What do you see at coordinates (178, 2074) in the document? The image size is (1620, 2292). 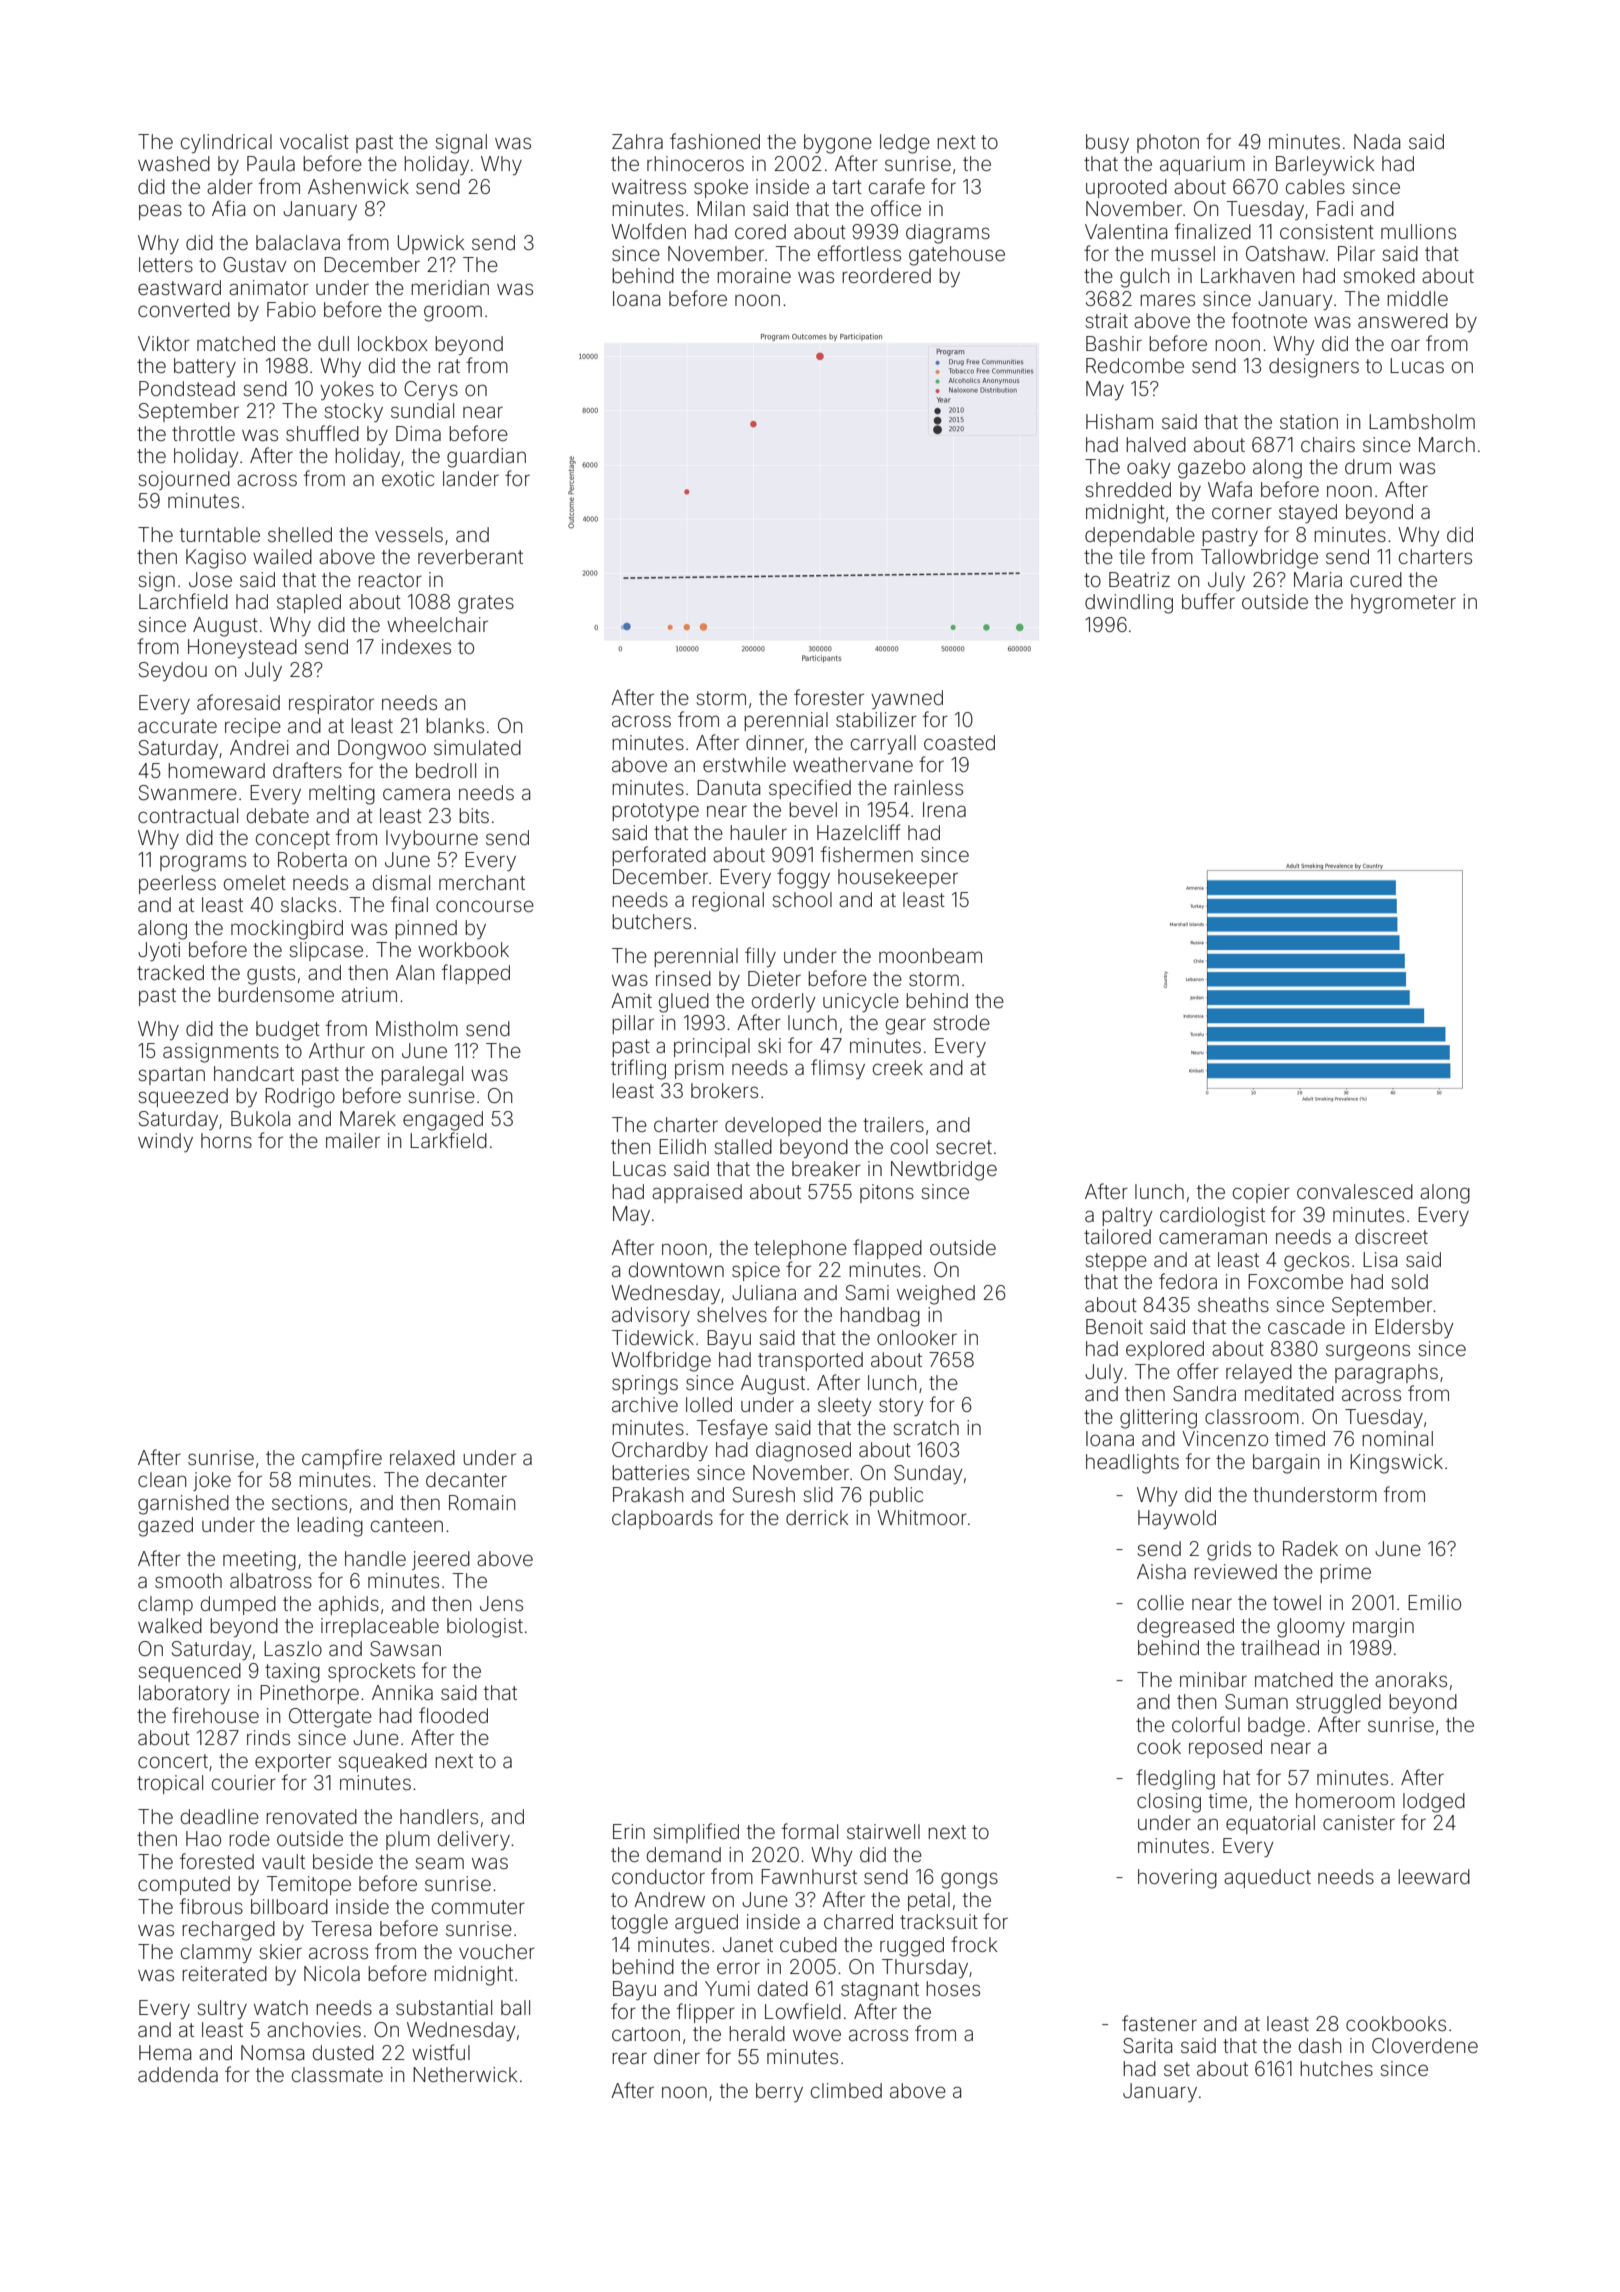 I see `addenda` at bounding box center [178, 2074].
